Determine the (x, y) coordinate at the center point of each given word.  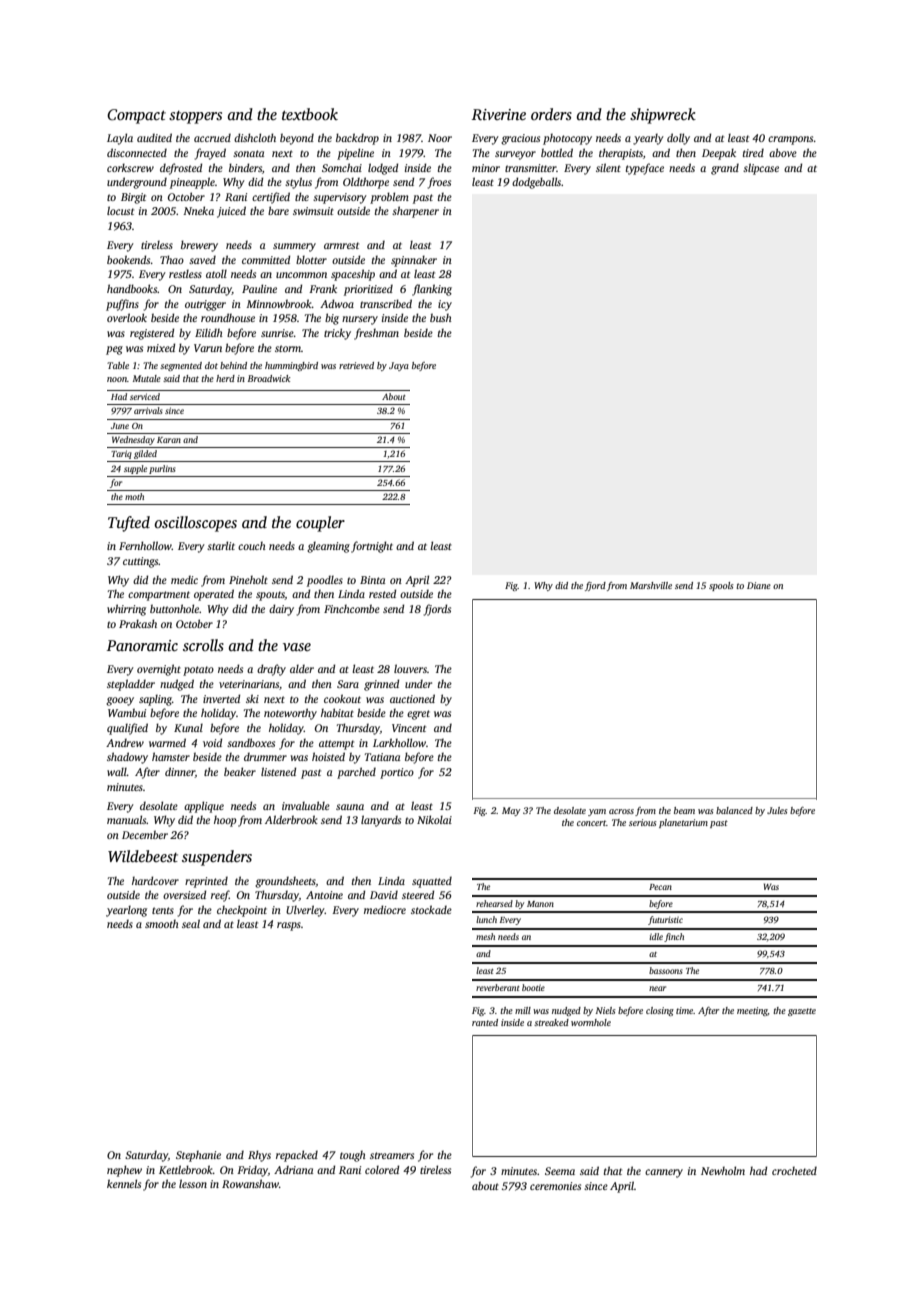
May (511, 811)
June (120, 426)
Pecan (660, 887)
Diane (759, 585)
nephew (124, 1171)
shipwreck (663, 116)
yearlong (126, 911)
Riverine (499, 114)
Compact (136, 116)
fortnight (372, 547)
